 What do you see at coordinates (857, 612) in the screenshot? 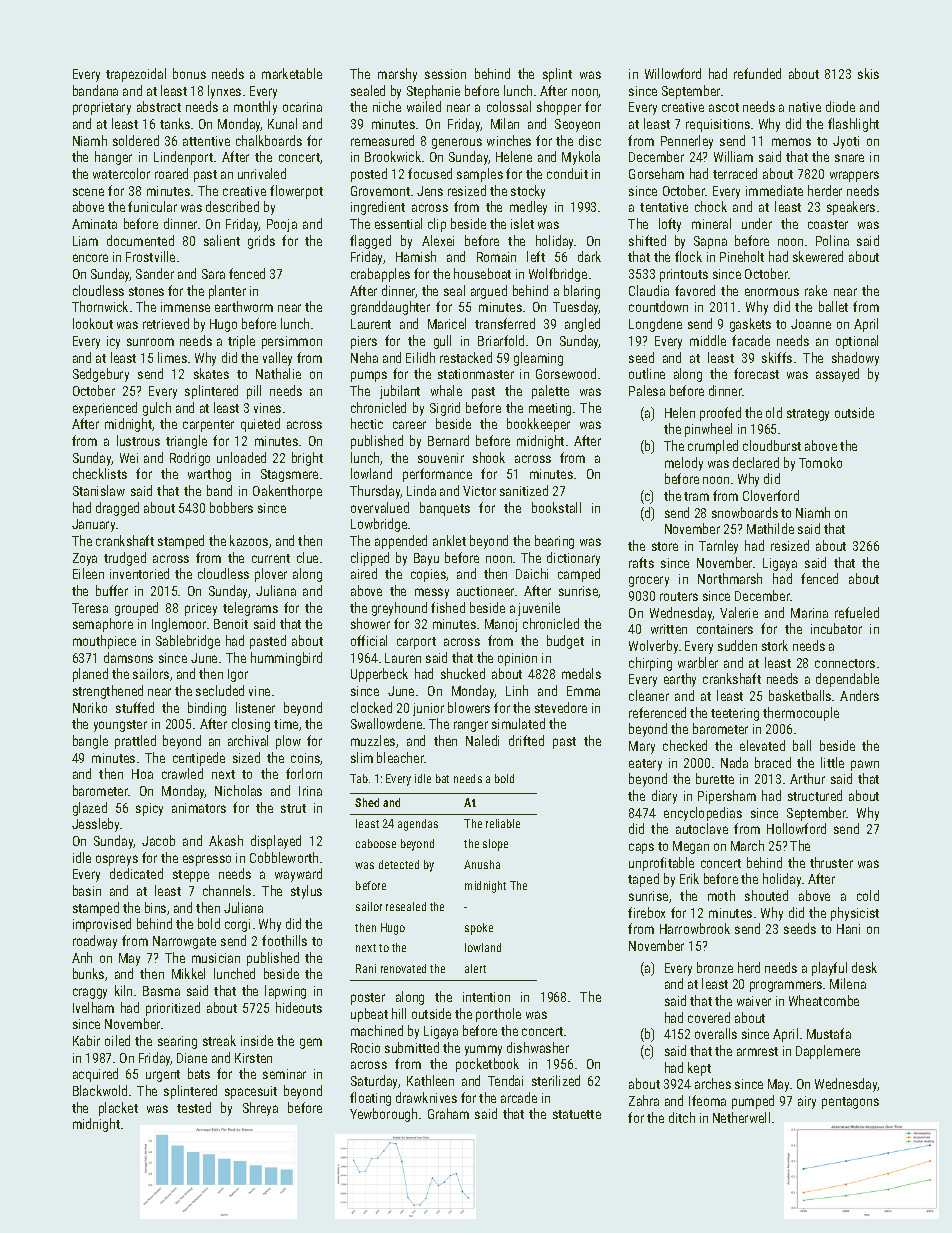
I see `refueled` at bounding box center [857, 612].
